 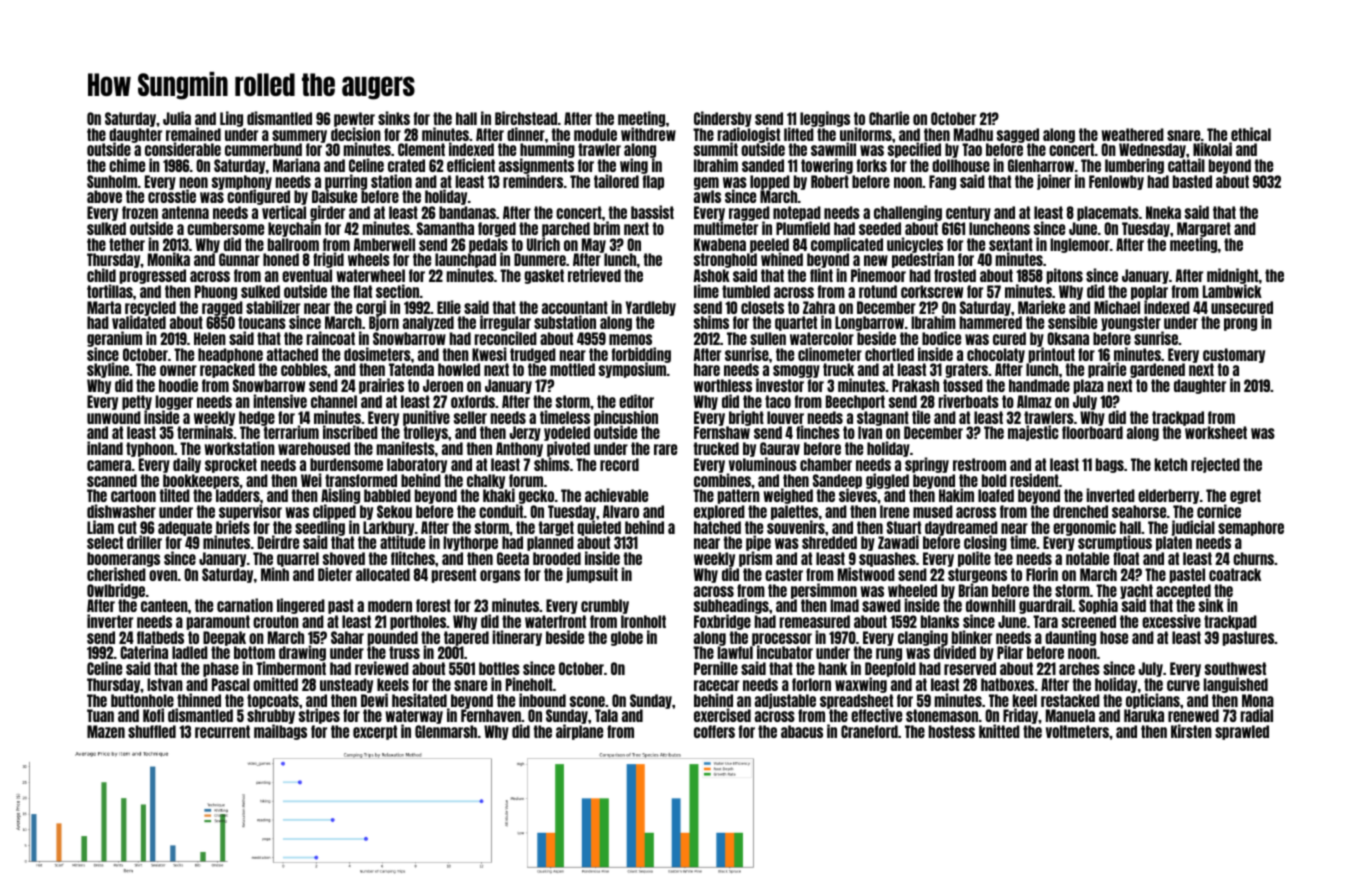 I want to click on Charlie, so click(x=889, y=118).
